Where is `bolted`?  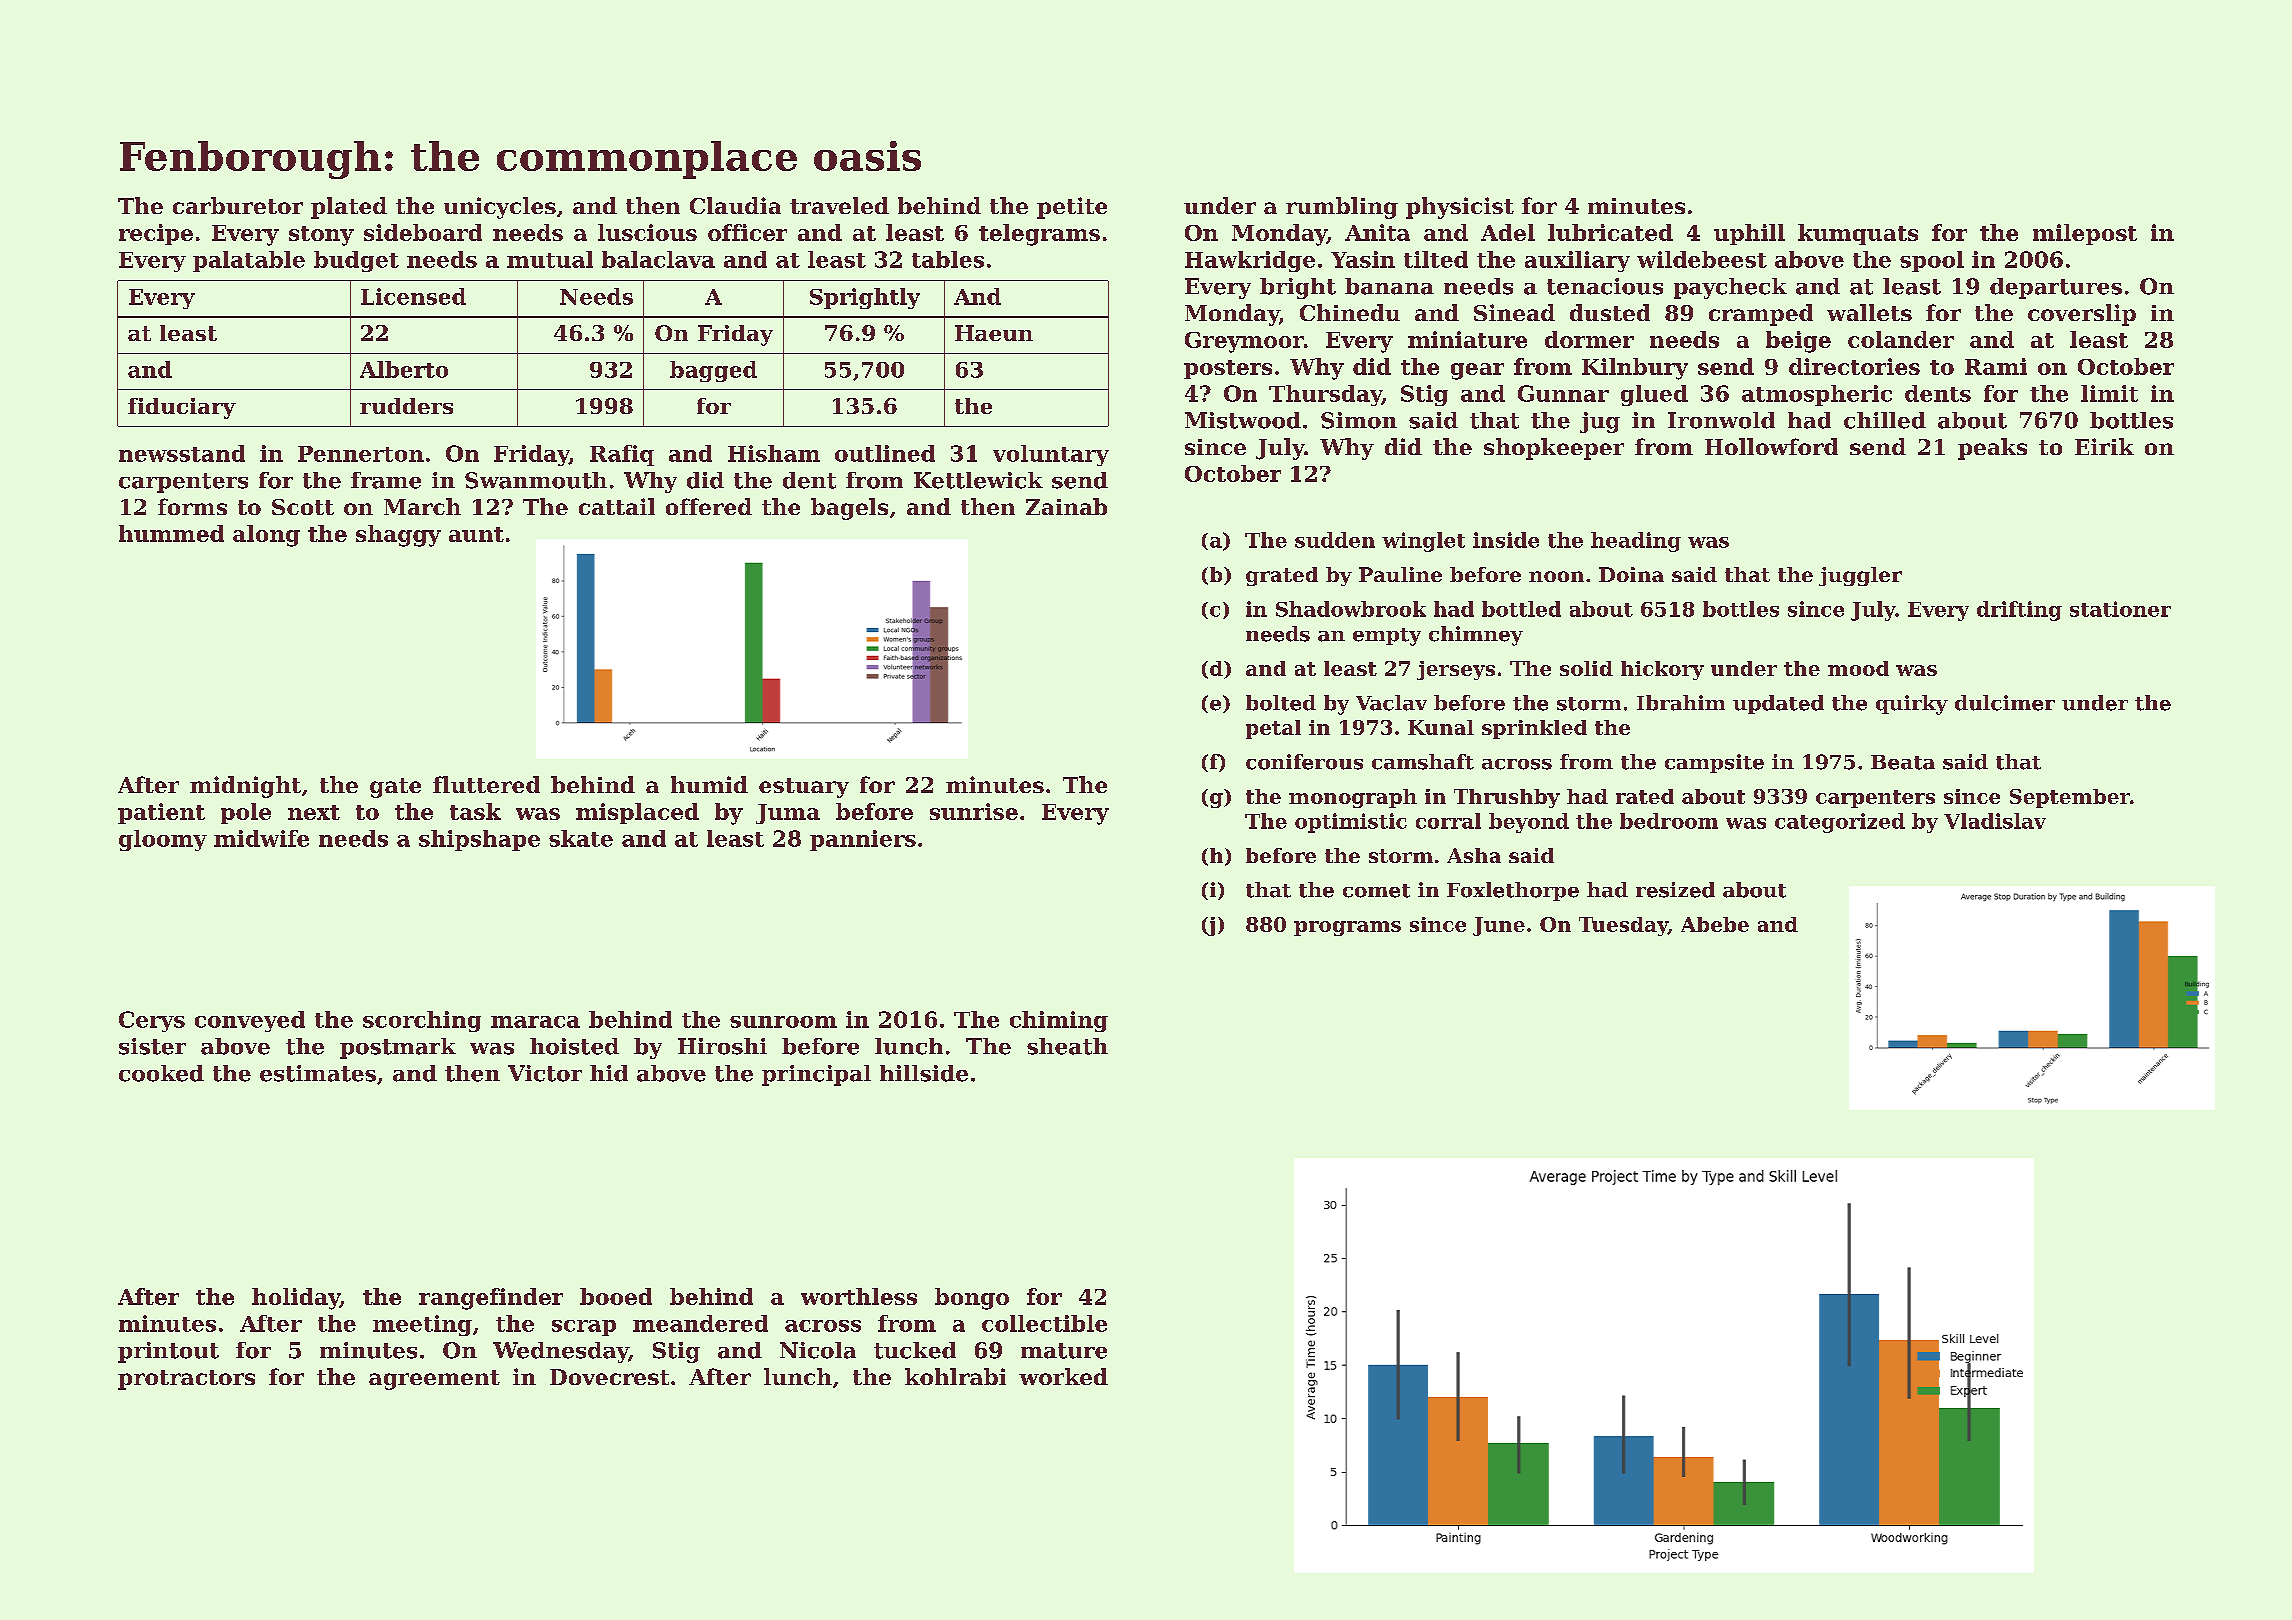 bolted is located at coordinates (1281, 703).
